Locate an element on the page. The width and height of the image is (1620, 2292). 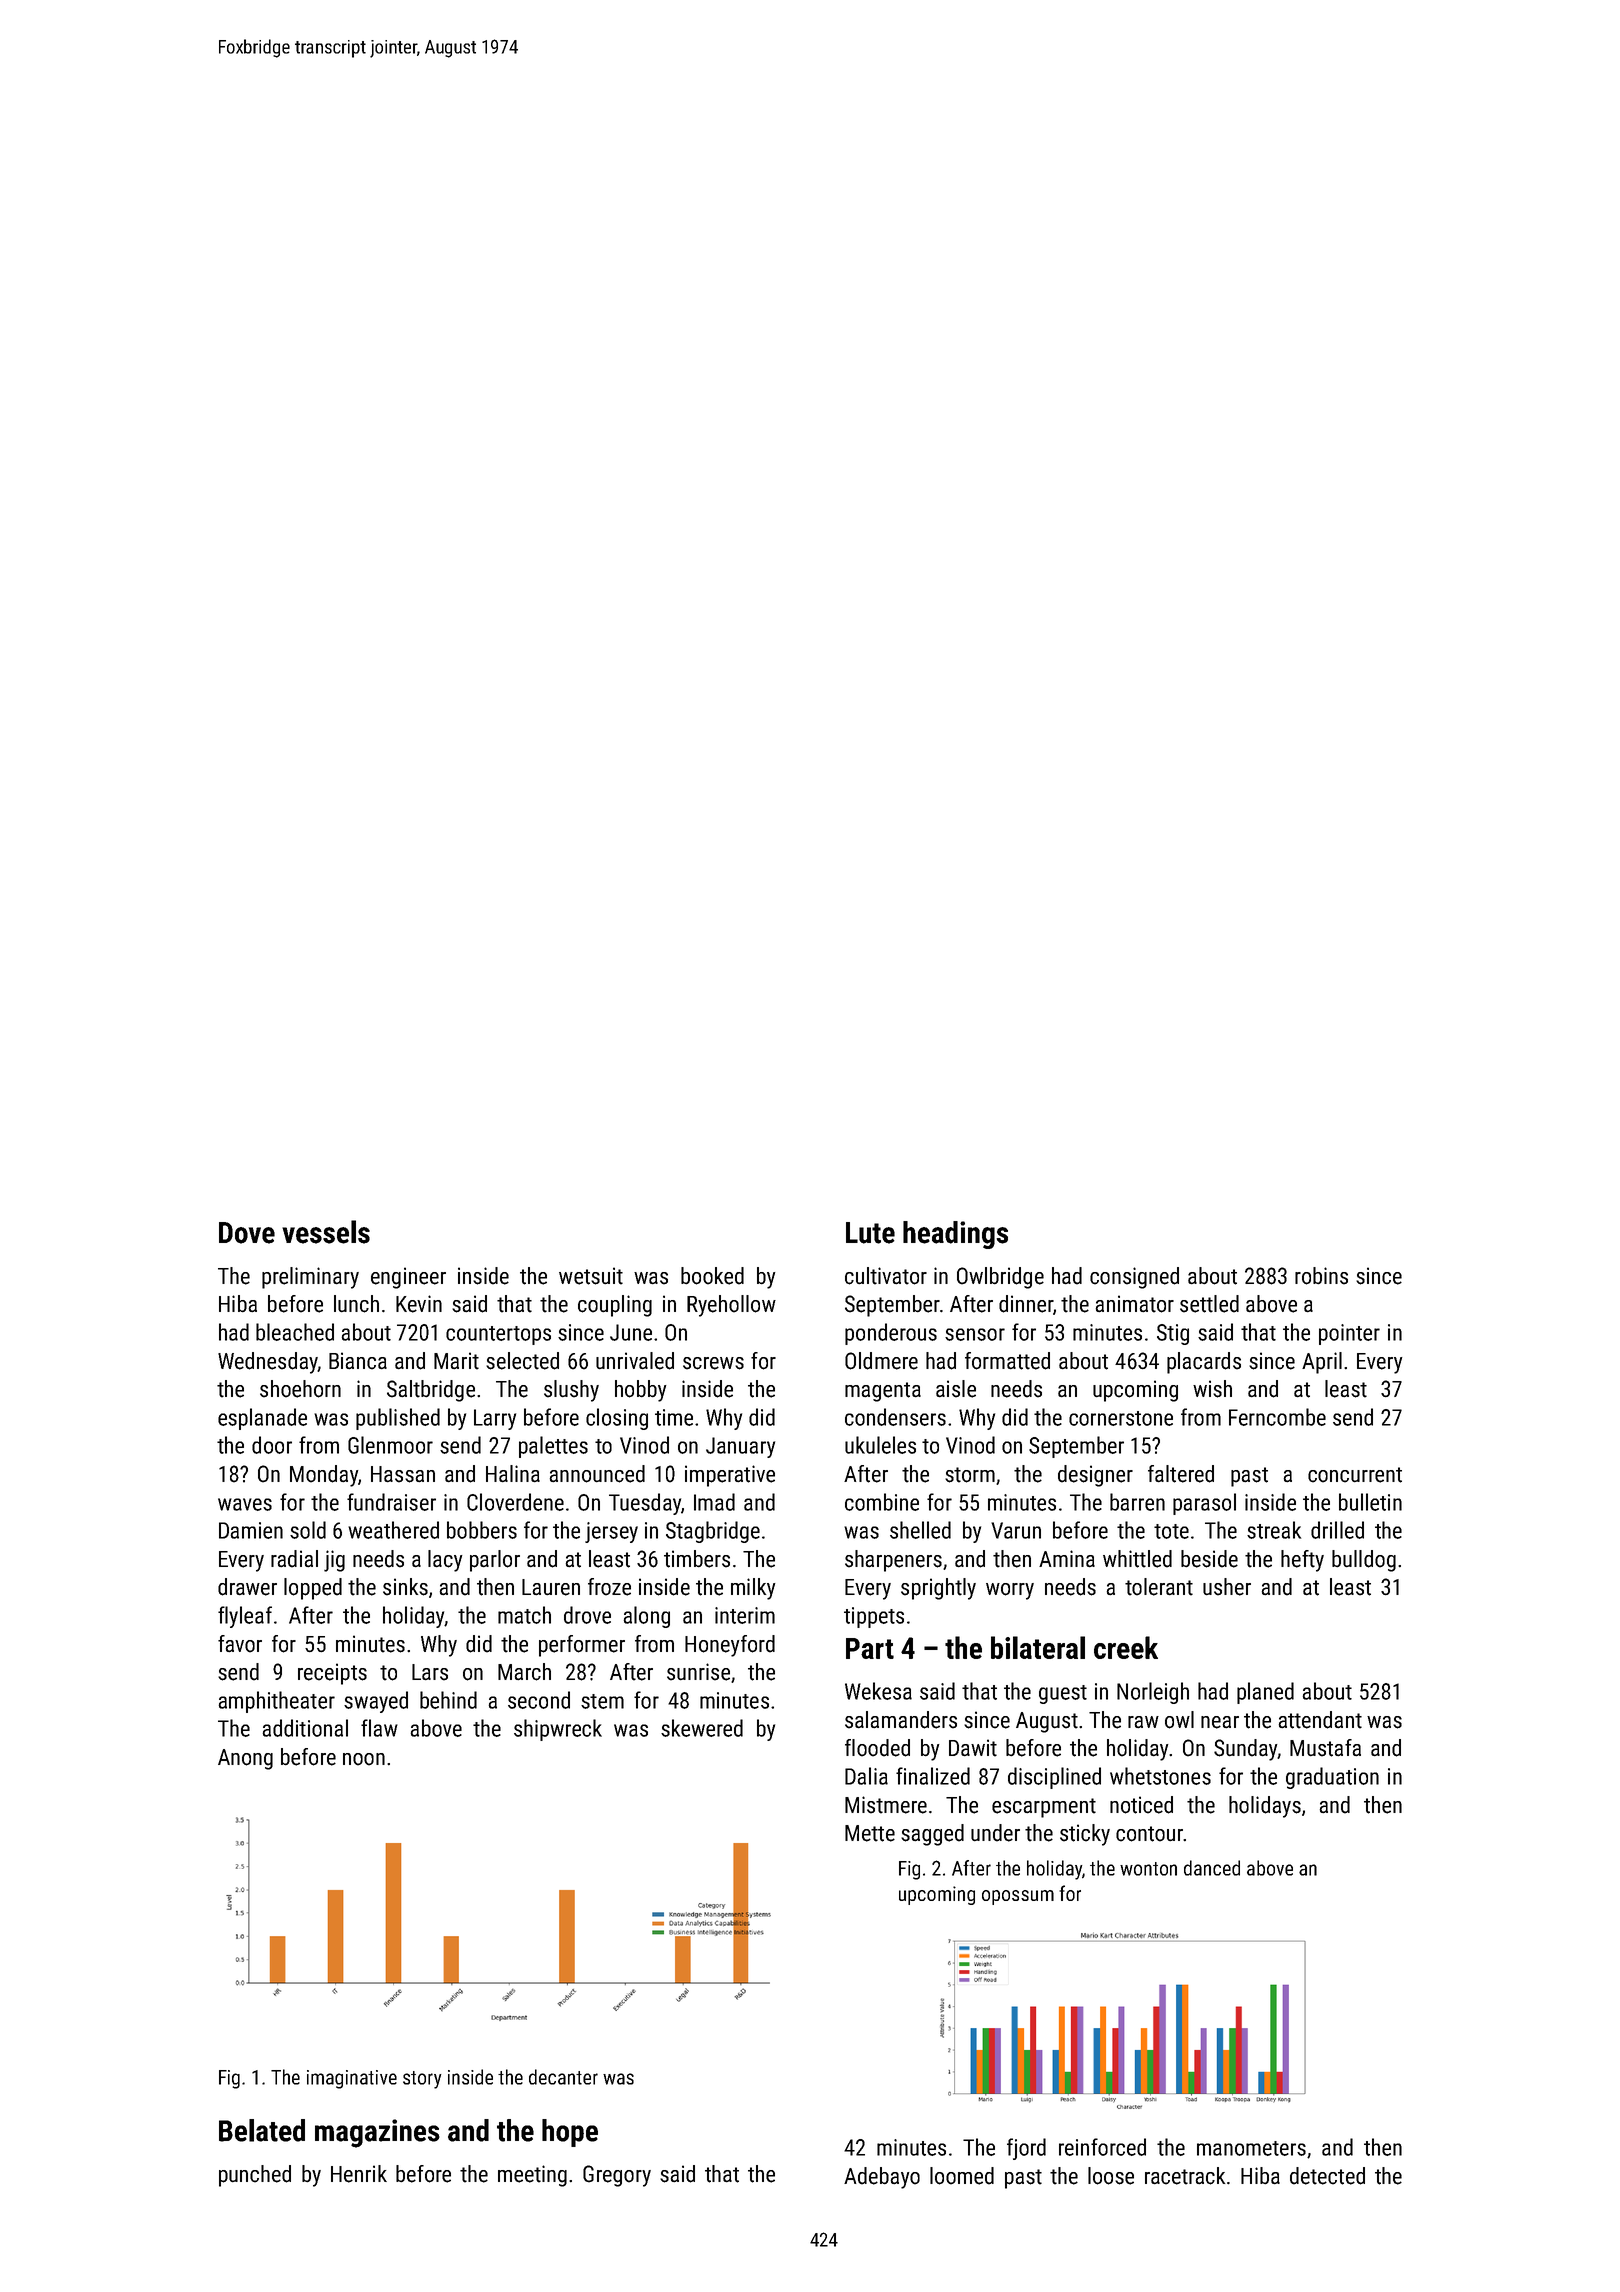
ponderous is located at coordinates (891, 1334).
